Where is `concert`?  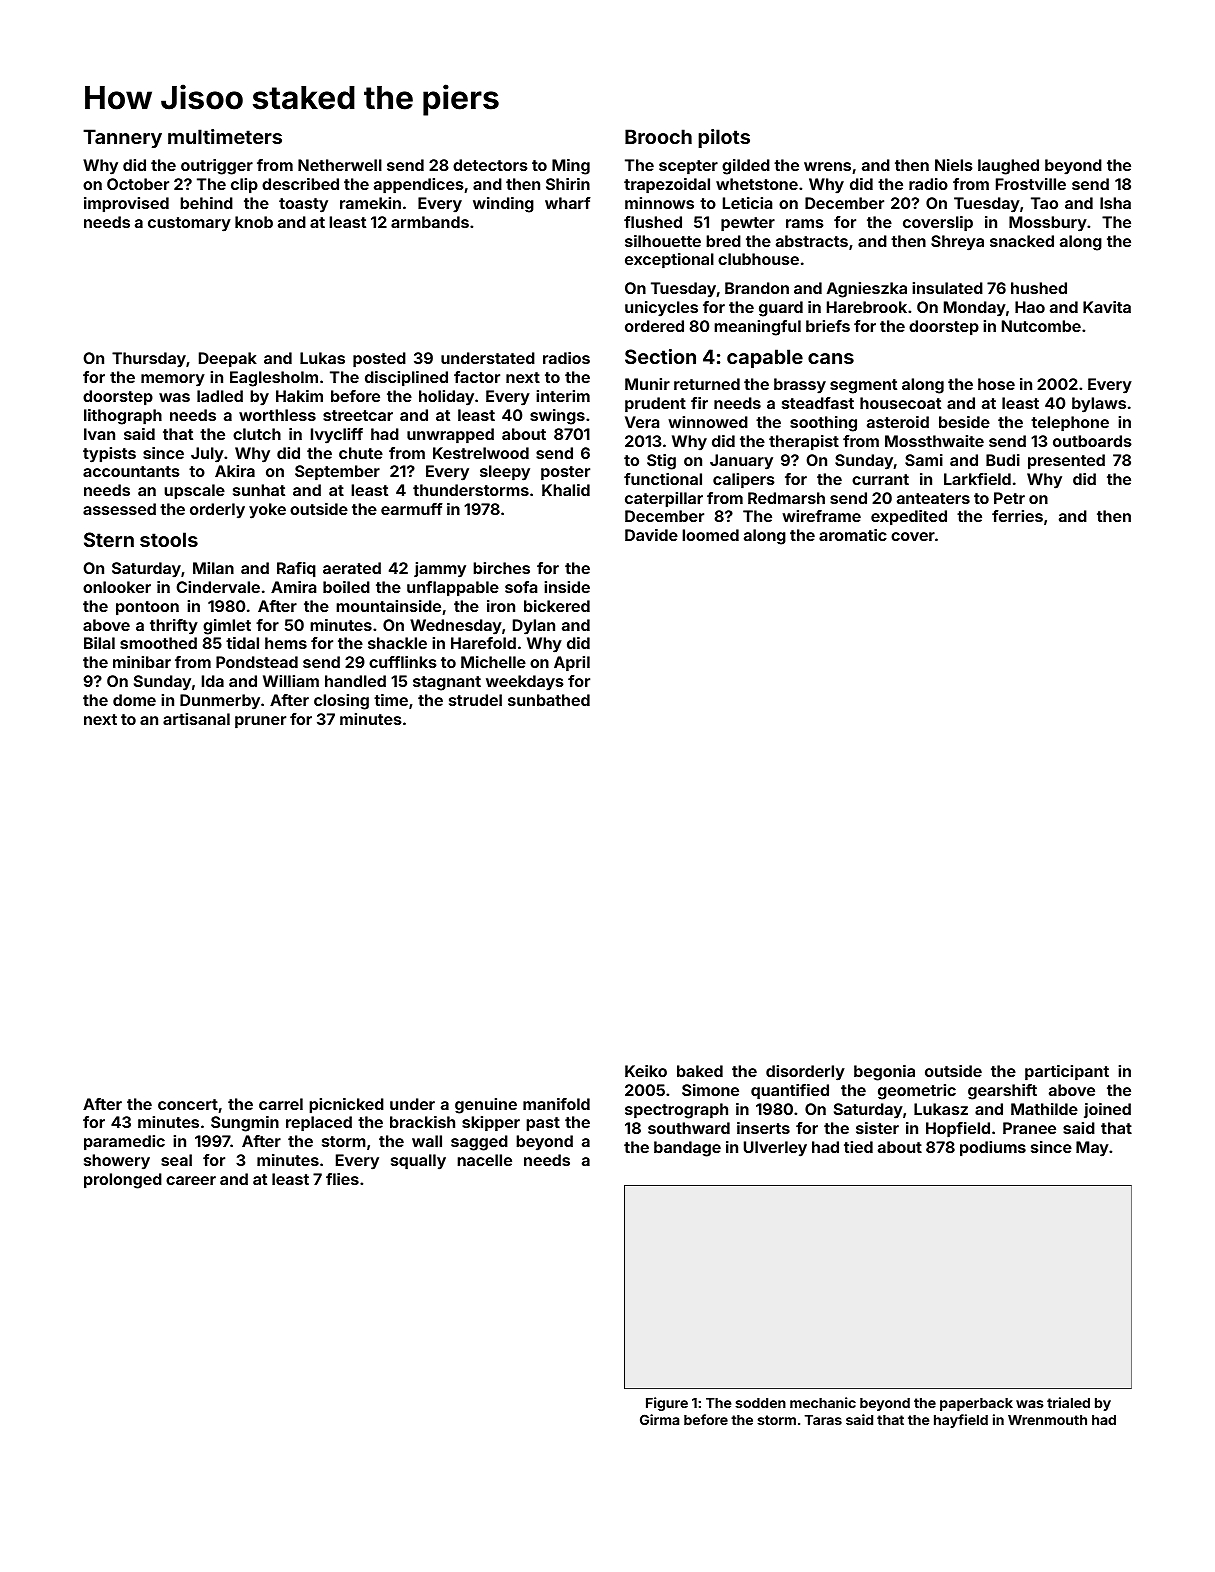
concert is located at coordinates (188, 1104).
